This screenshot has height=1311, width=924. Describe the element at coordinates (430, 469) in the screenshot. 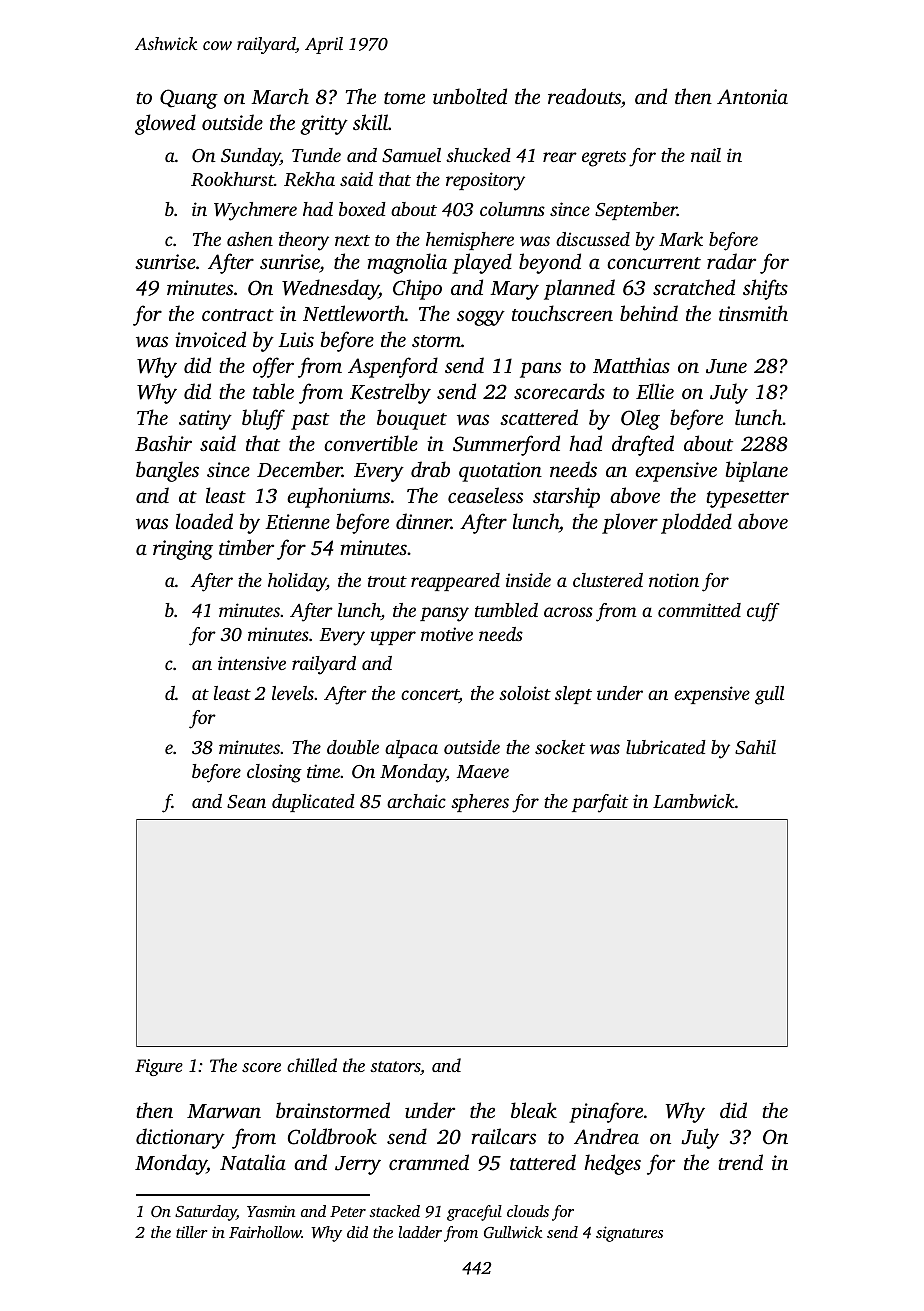

I see `drab` at that location.
